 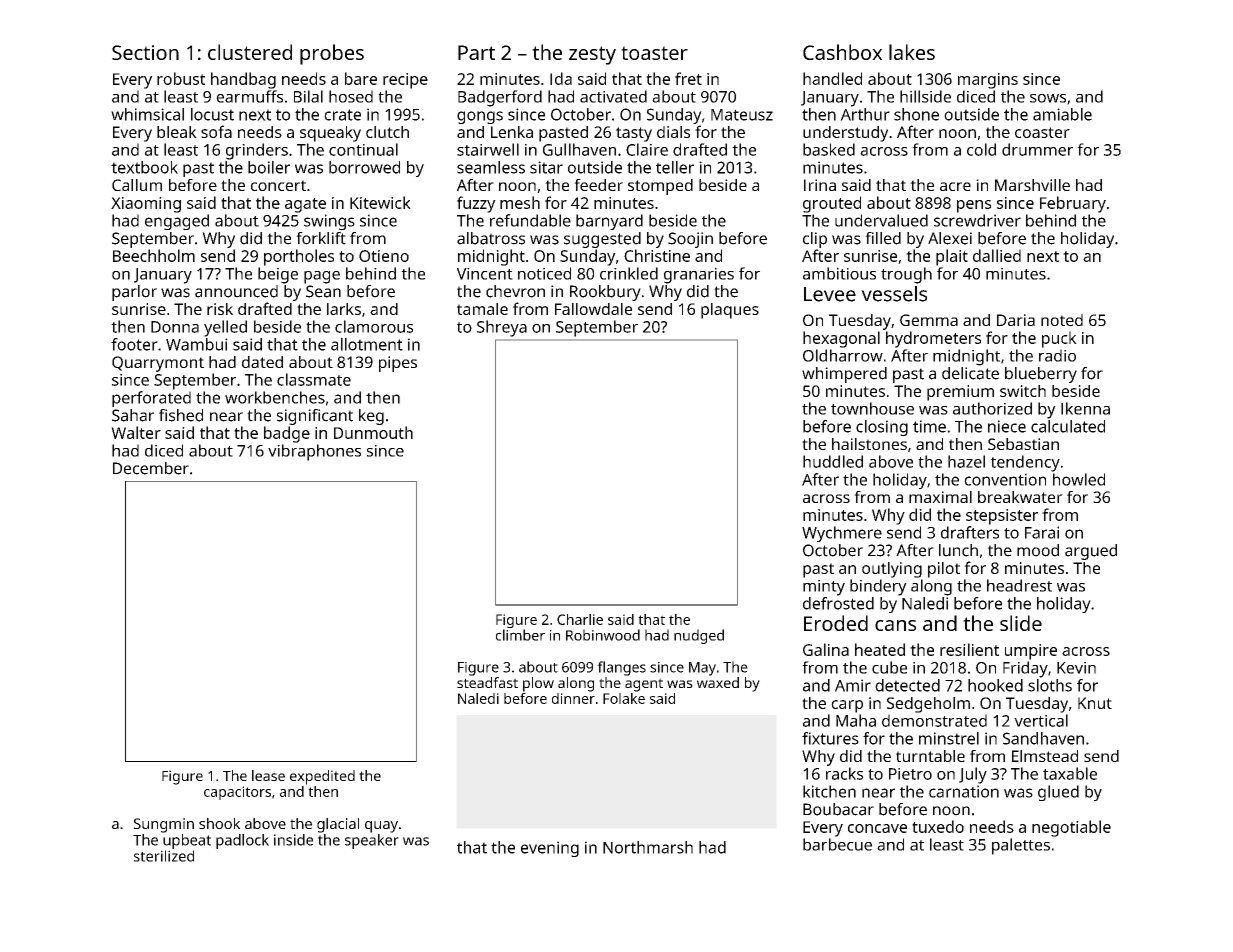 I want to click on Northmarsh, so click(x=648, y=847).
